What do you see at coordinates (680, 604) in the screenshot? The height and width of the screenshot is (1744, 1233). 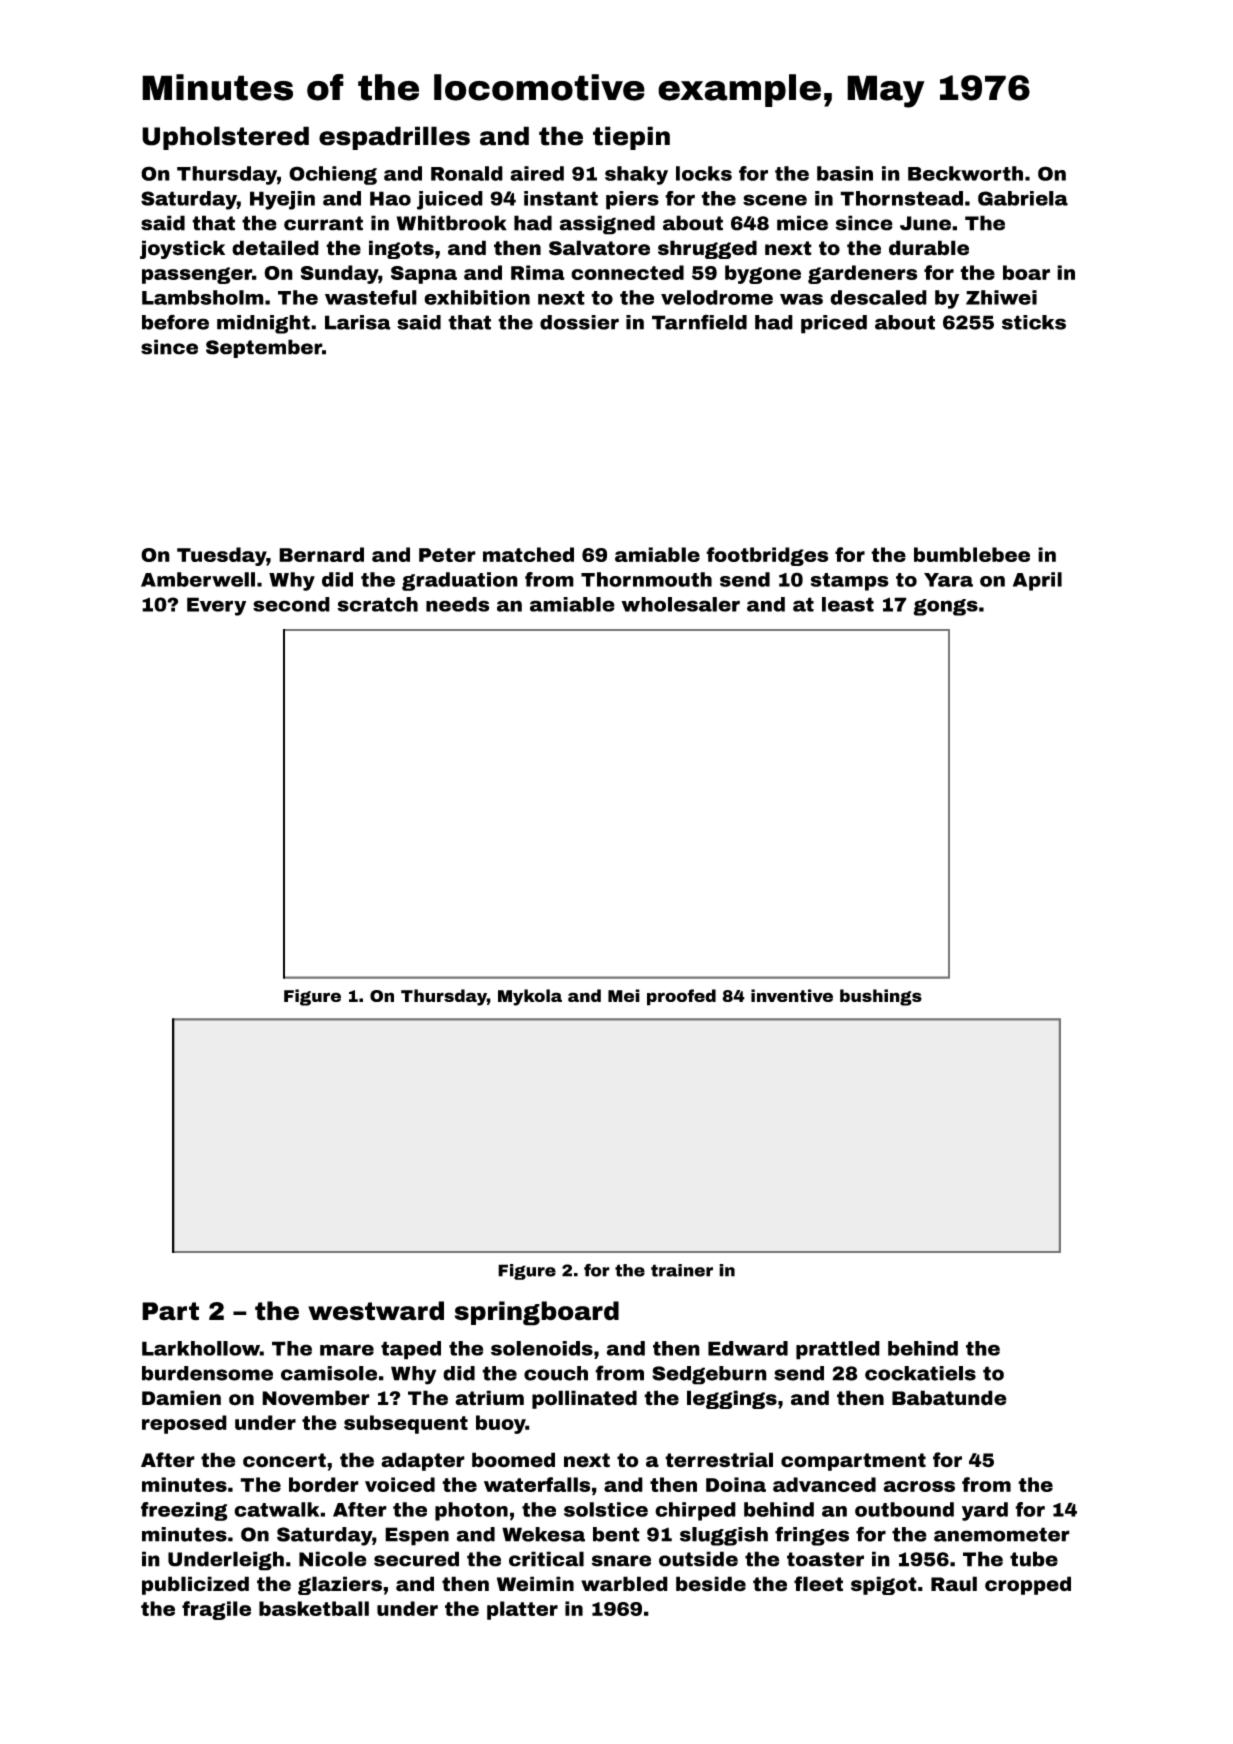 I see `wholesaler` at bounding box center [680, 604].
